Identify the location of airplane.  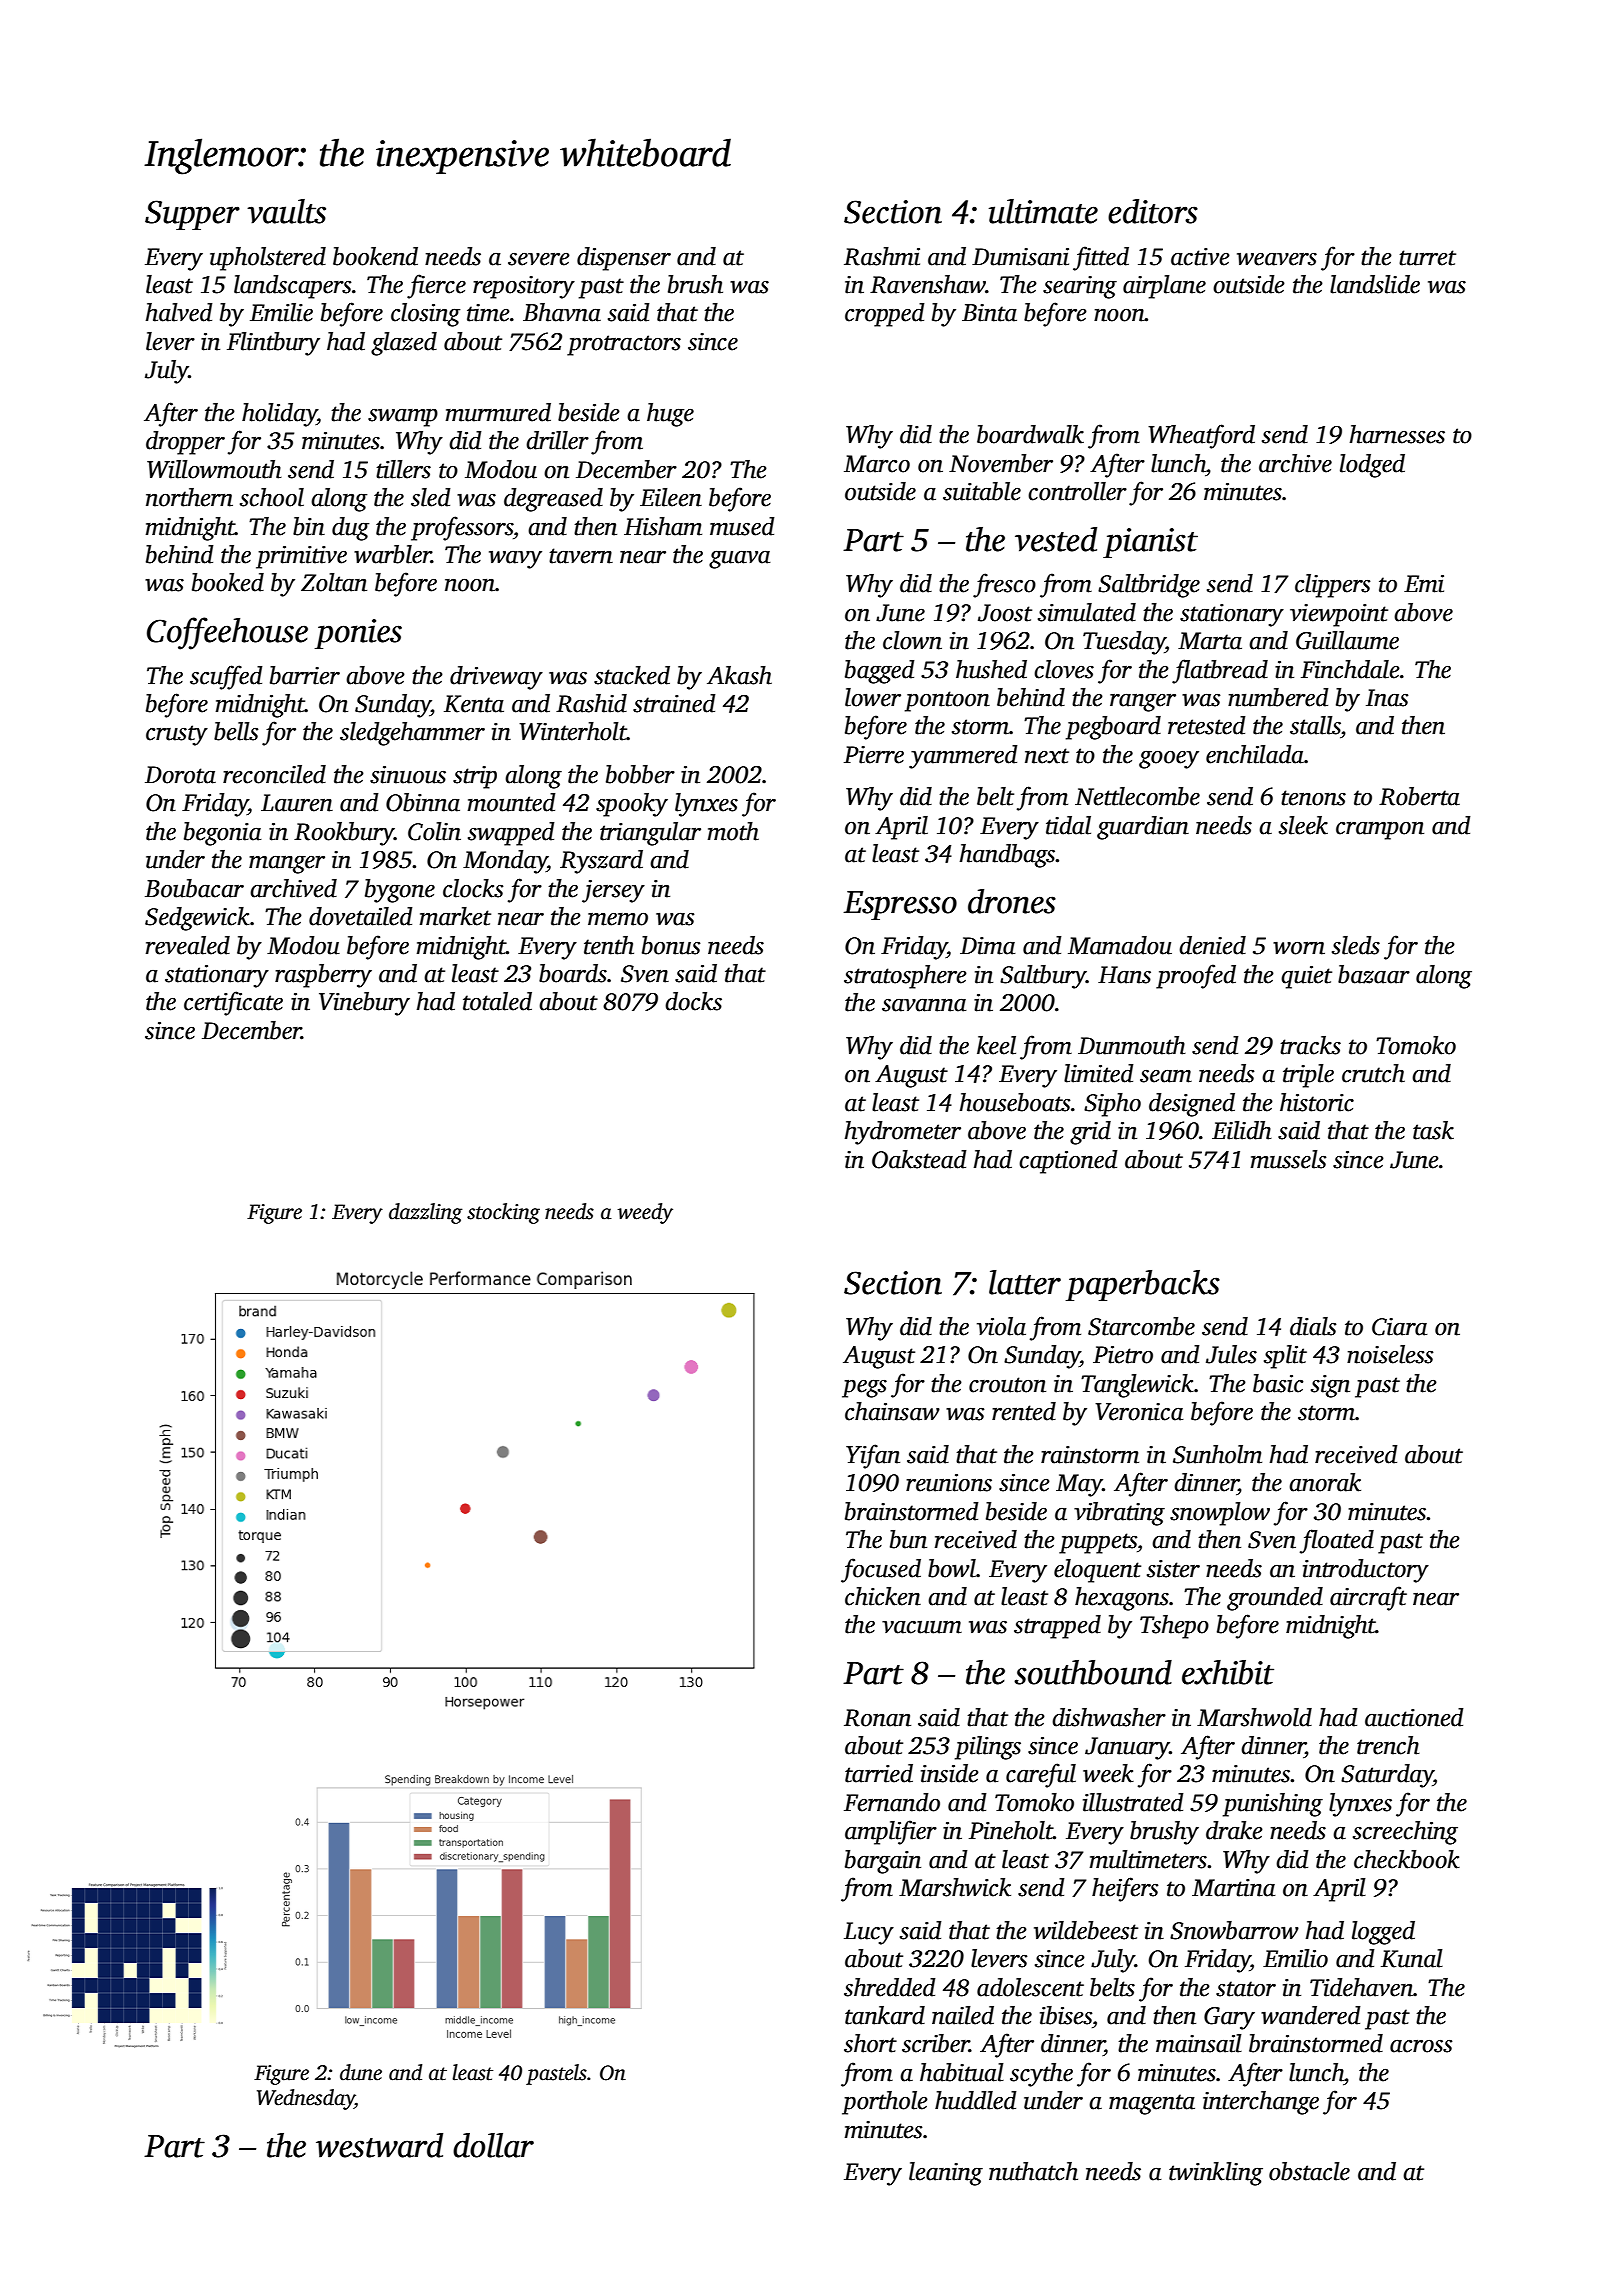
(1164, 287).
